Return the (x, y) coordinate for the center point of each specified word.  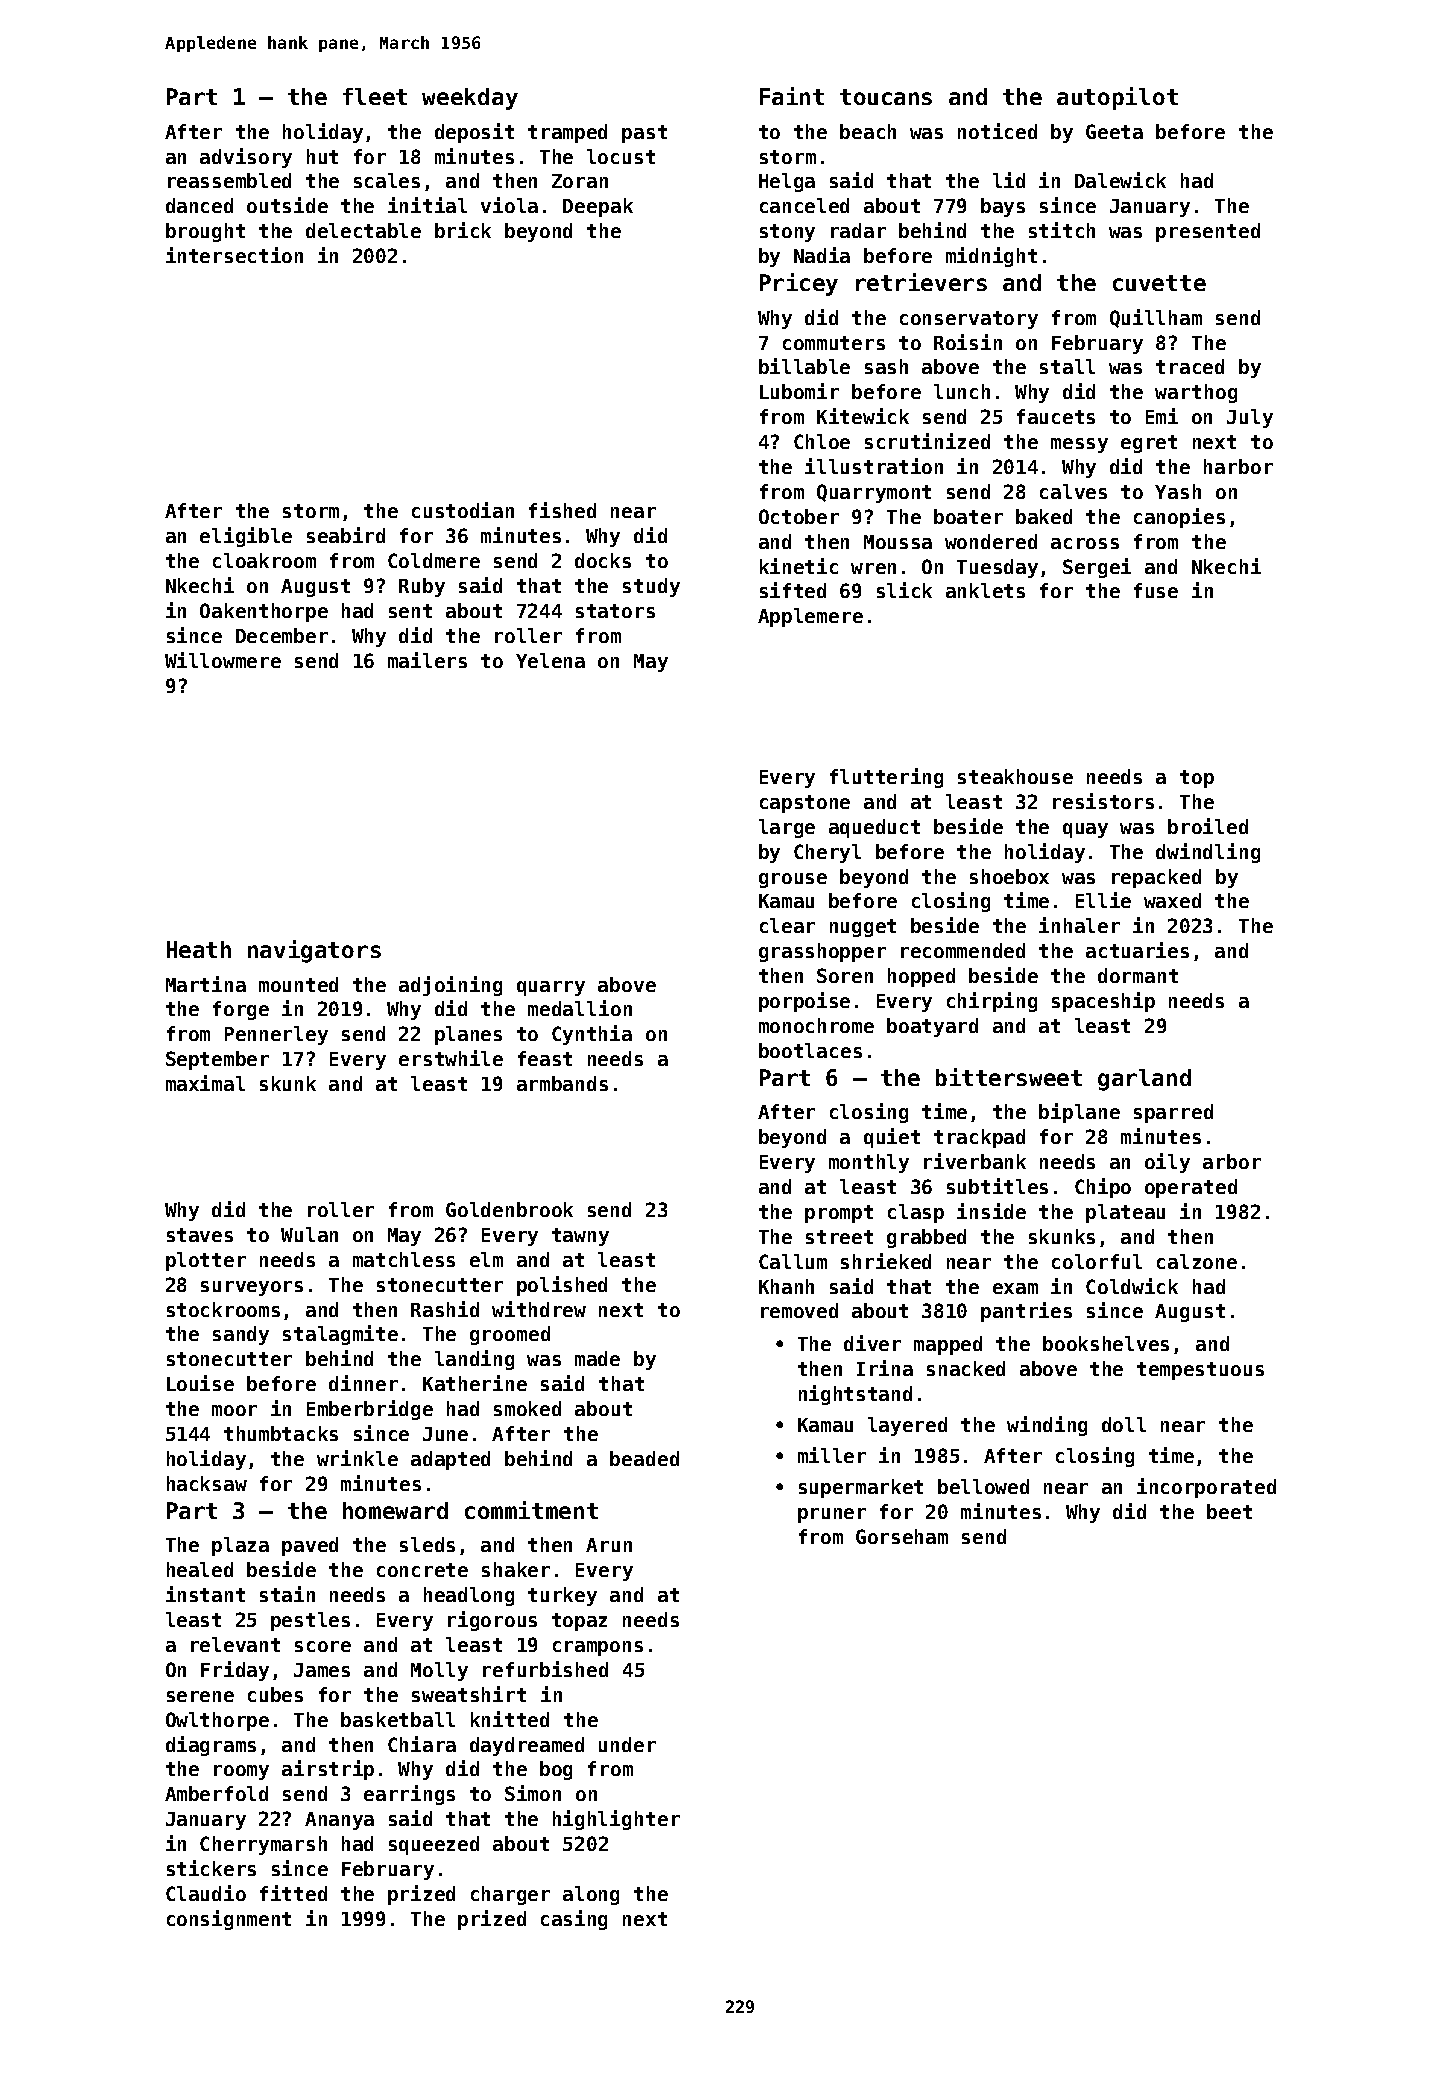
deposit (474, 133)
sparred (1173, 1113)
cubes (275, 1694)
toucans (886, 97)
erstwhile (451, 1058)
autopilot (1117, 98)
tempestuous (1200, 1371)
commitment (531, 1510)
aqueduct (874, 828)
